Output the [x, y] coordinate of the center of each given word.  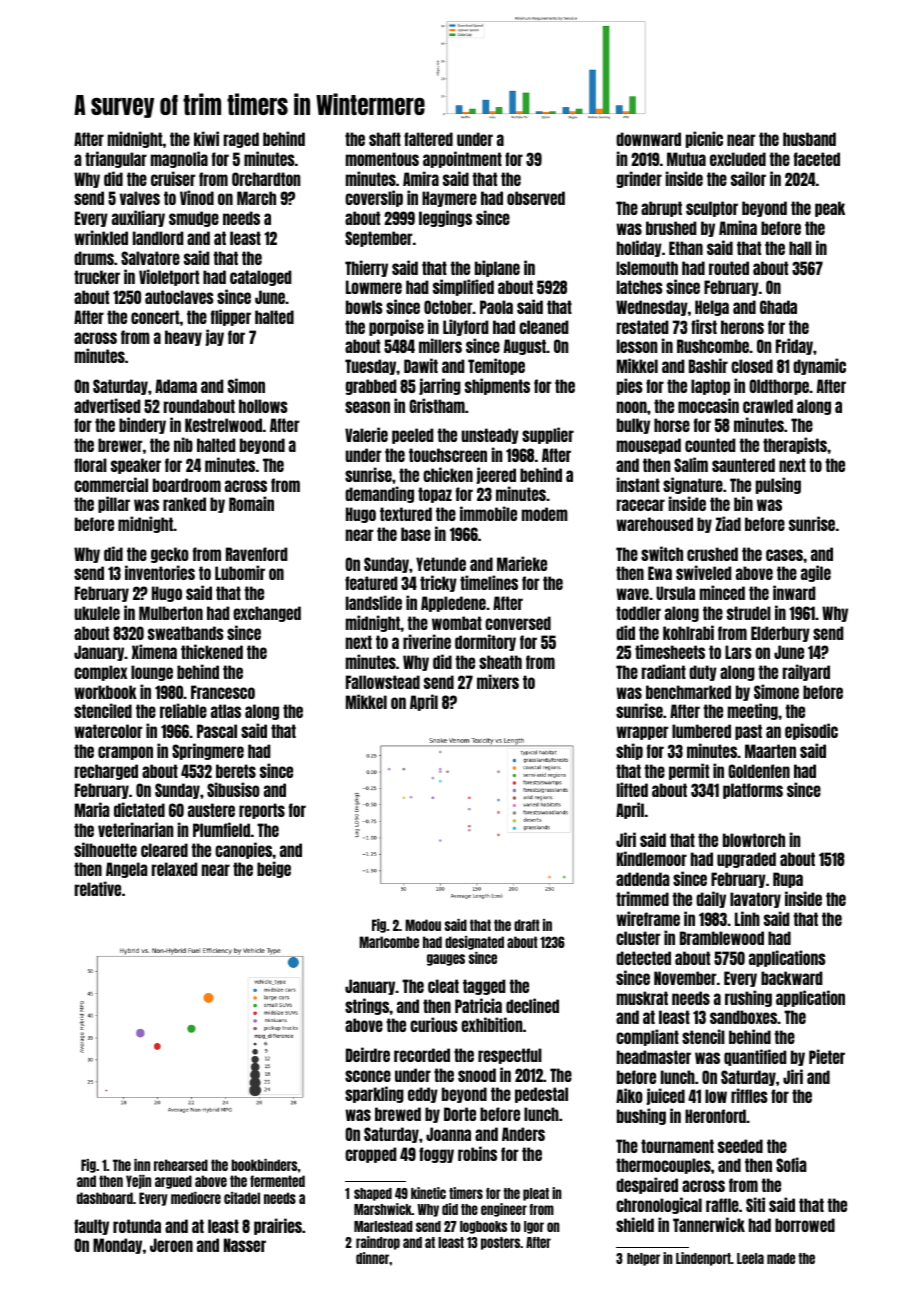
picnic [704, 139]
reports [262, 811]
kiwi [206, 138]
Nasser [245, 1245]
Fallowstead [383, 682]
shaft [385, 139]
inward [794, 592]
